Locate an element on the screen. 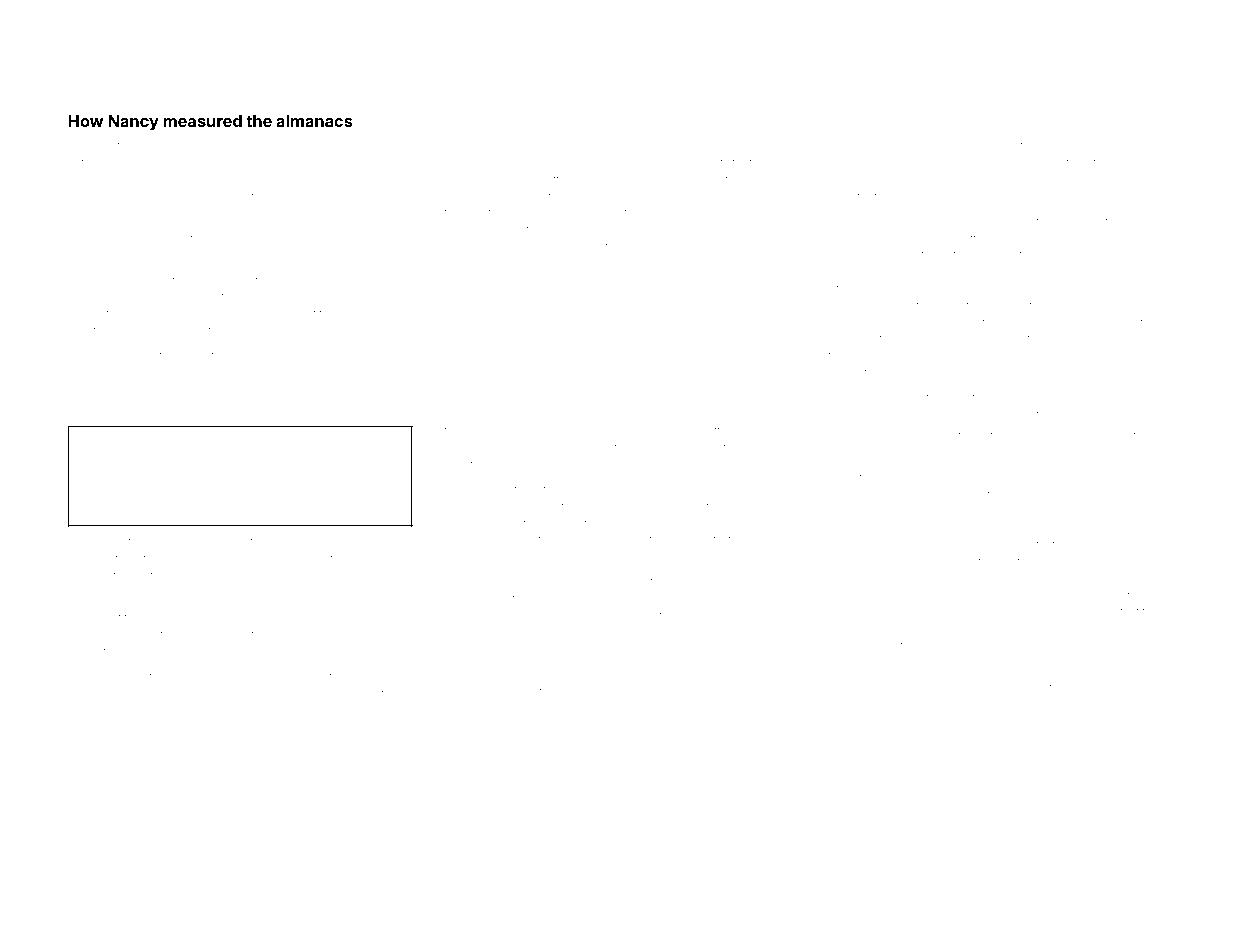 The height and width of the screenshot is (952, 1233). intricate is located at coordinates (555, 490).
